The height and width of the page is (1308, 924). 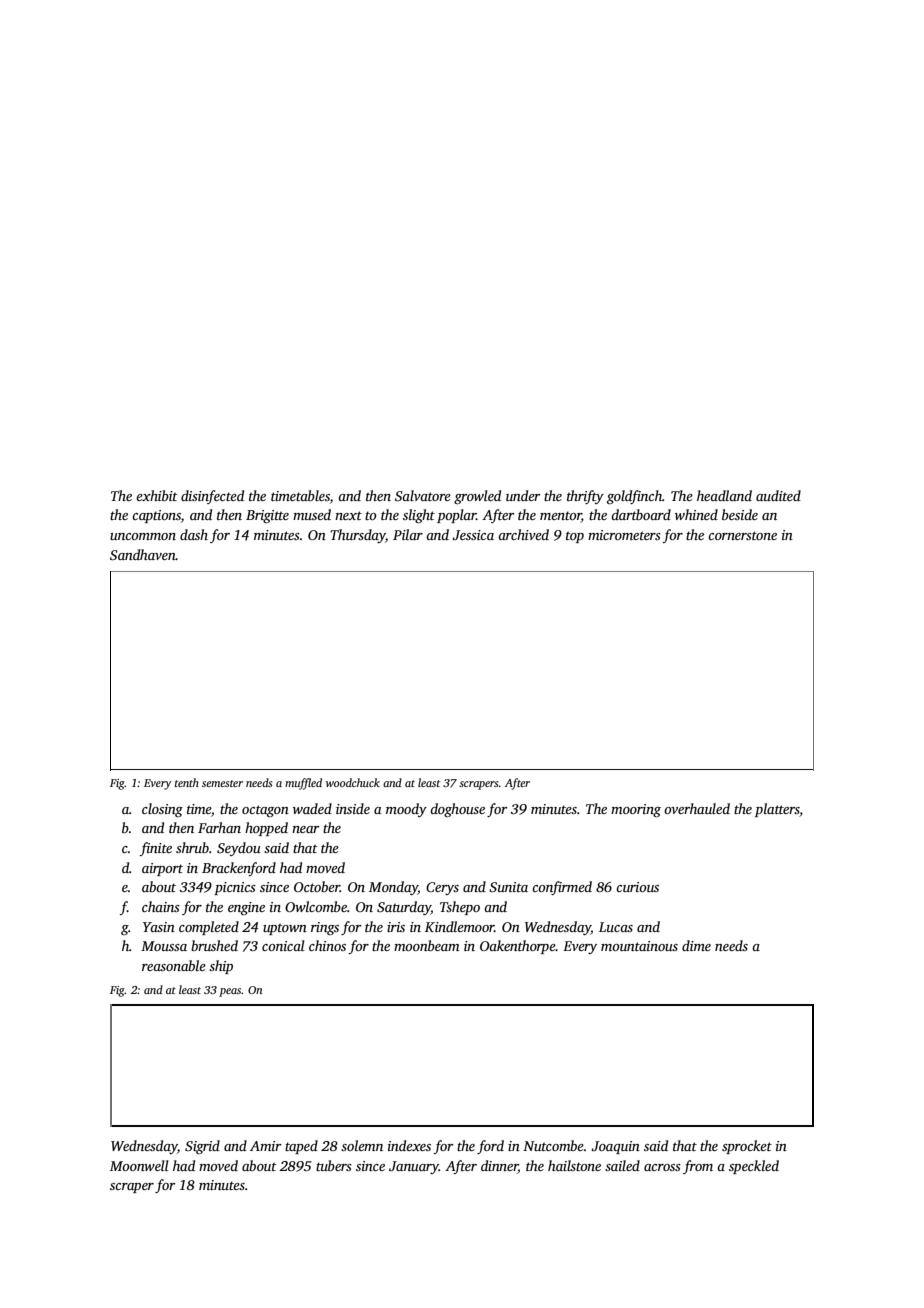 I want to click on goldfinch, so click(x=634, y=497).
